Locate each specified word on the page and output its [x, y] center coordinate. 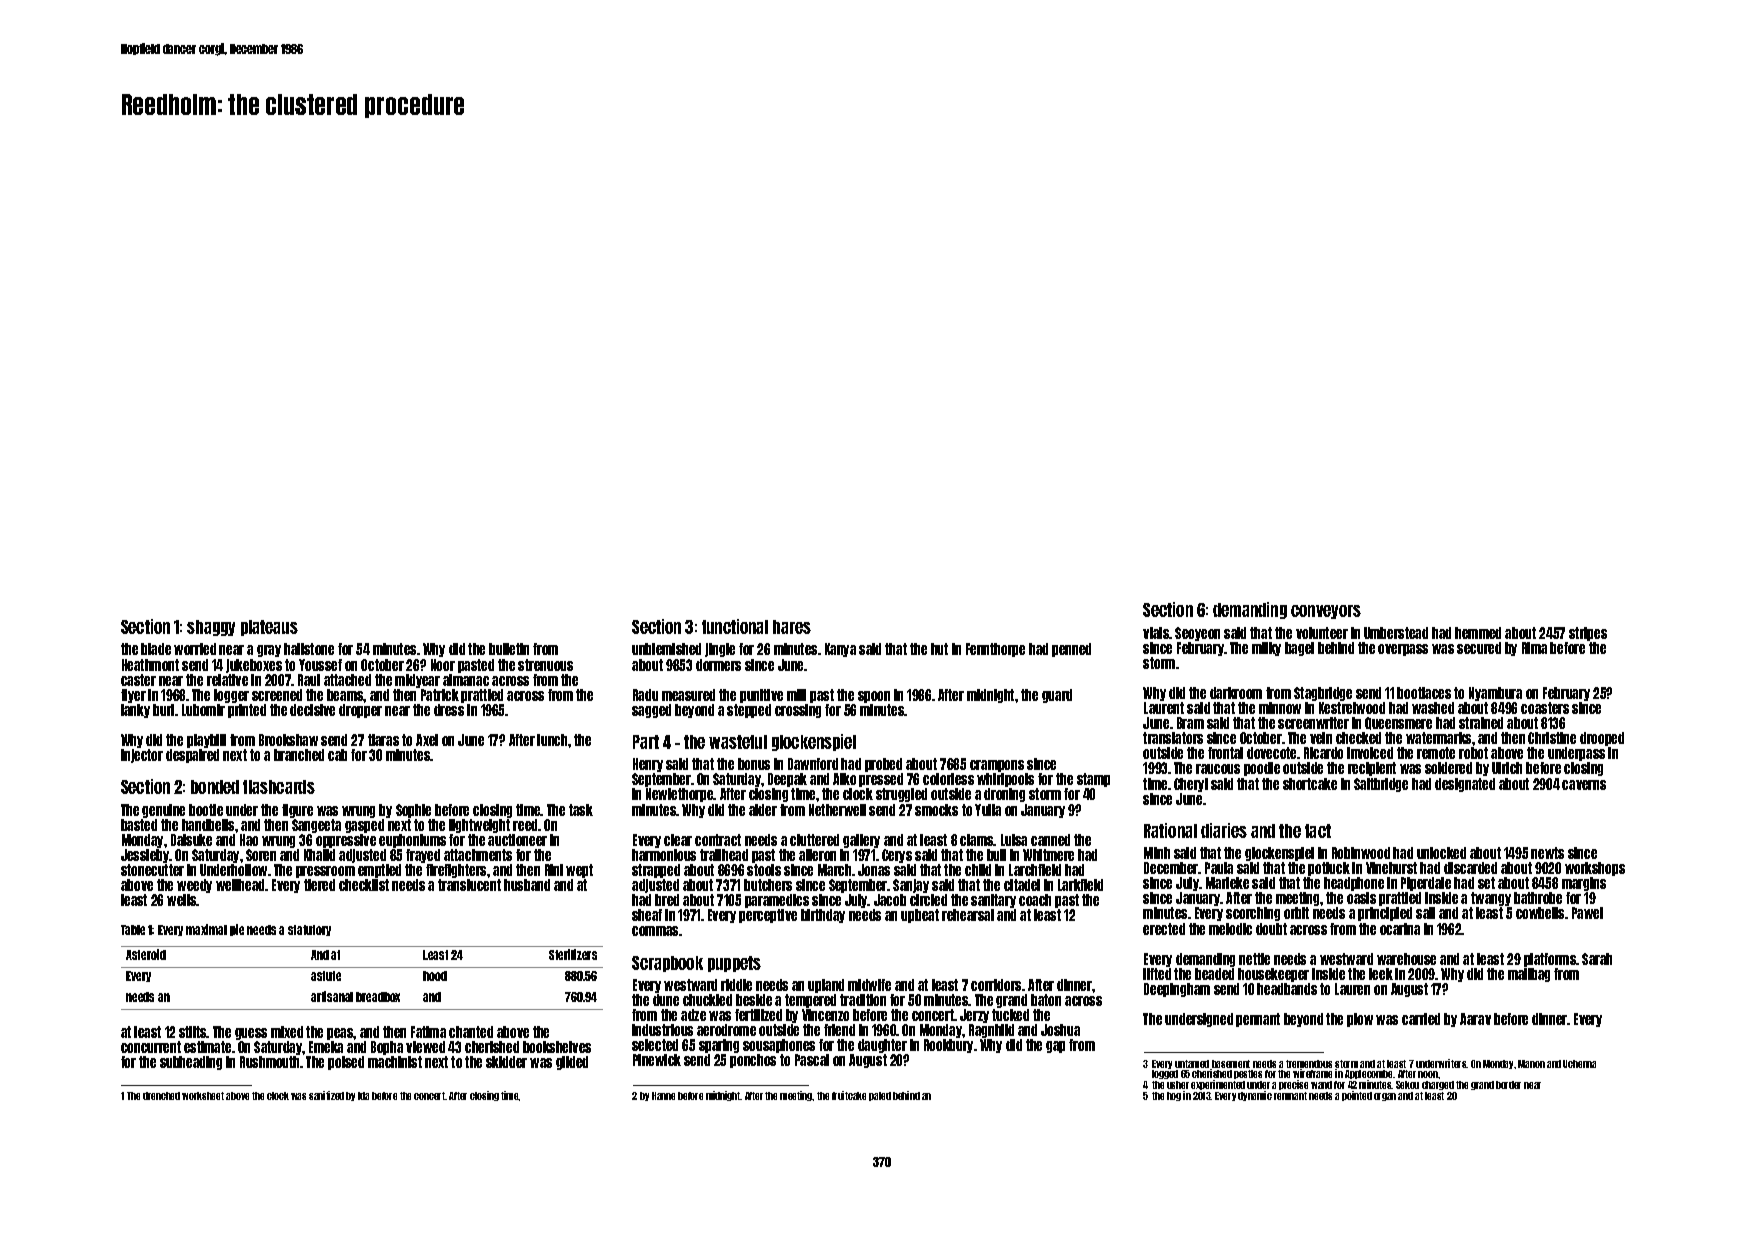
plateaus [269, 628]
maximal [206, 929]
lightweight [479, 826]
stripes [1588, 634]
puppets [734, 964]
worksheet [203, 1096]
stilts [193, 1032]
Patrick [440, 695]
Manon [1531, 1064]
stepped [749, 711]
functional [735, 626]
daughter [882, 1046]
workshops [1595, 869]
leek [1381, 974]
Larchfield [1035, 870]
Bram [1190, 723]
